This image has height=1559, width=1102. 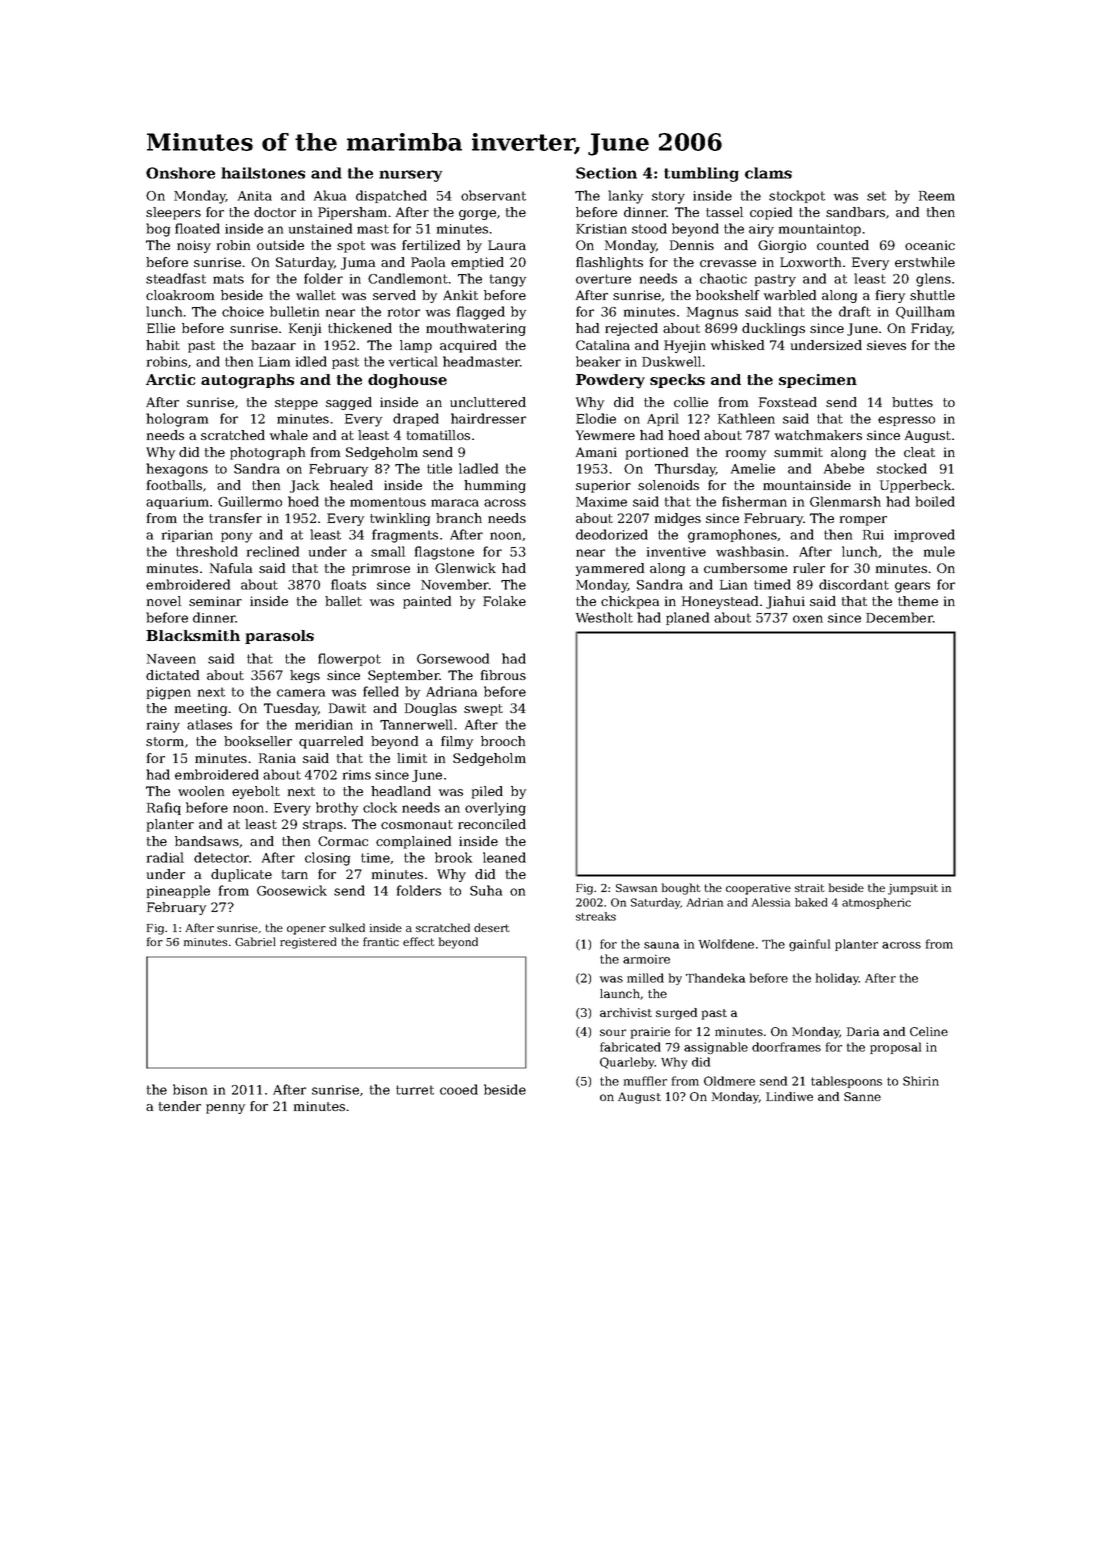 I want to click on rejected, so click(x=631, y=329).
